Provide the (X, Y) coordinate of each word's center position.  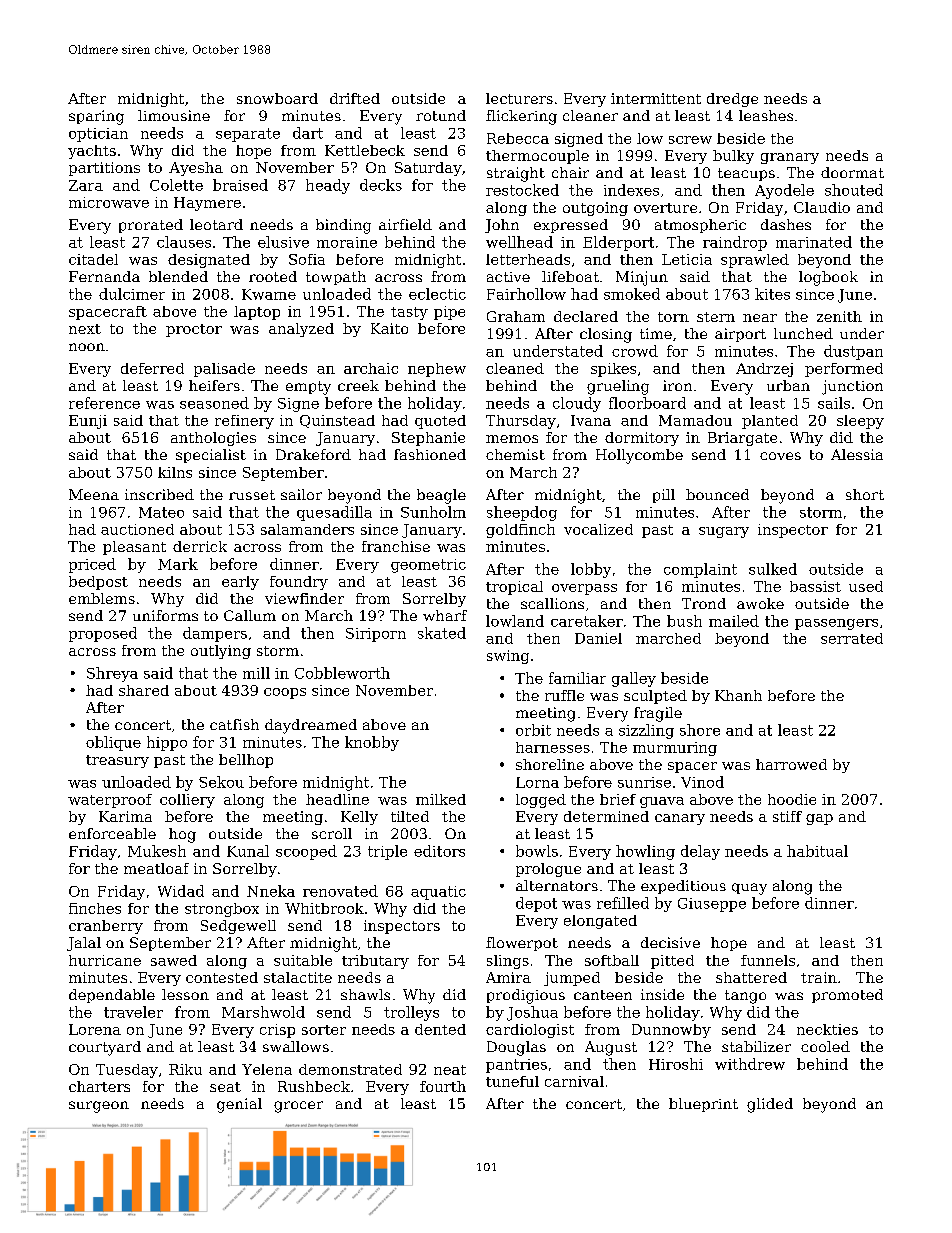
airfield (405, 224)
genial (239, 1105)
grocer (298, 1107)
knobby (372, 743)
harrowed (791, 764)
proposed (103, 634)
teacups (746, 174)
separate (248, 135)
